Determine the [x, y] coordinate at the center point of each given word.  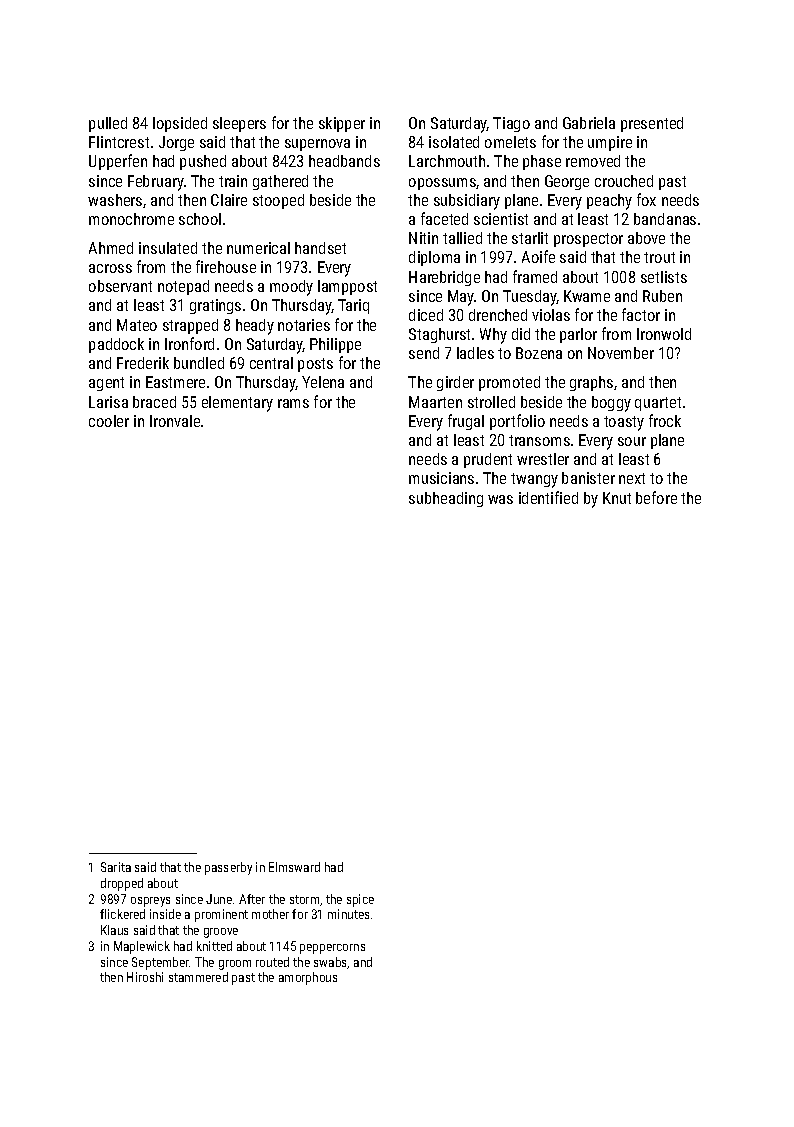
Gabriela [589, 123]
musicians [441, 478]
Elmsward [294, 867]
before [656, 497]
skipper [342, 124]
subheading [446, 499]
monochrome [131, 219]
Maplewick [142, 947]
